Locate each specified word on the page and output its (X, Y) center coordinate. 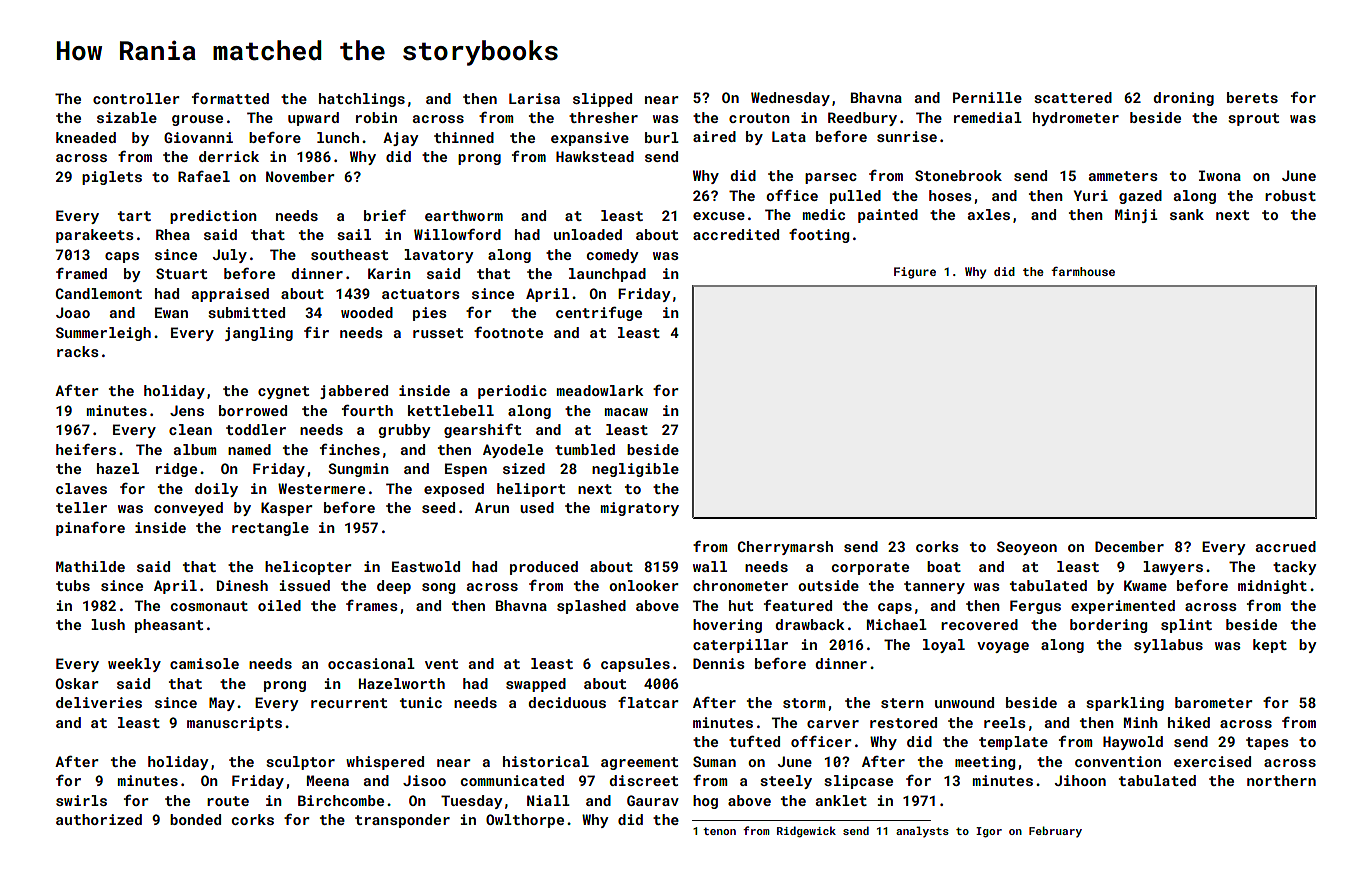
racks (78, 351)
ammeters (1123, 176)
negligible (635, 470)
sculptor (300, 763)
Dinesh (242, 585)
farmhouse (1083, 271)
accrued (1286, 546)
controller (136, 98)
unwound (964, 702)
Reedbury (862, 119)
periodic (512, 392)
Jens (187, 410)
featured (798, 605)
